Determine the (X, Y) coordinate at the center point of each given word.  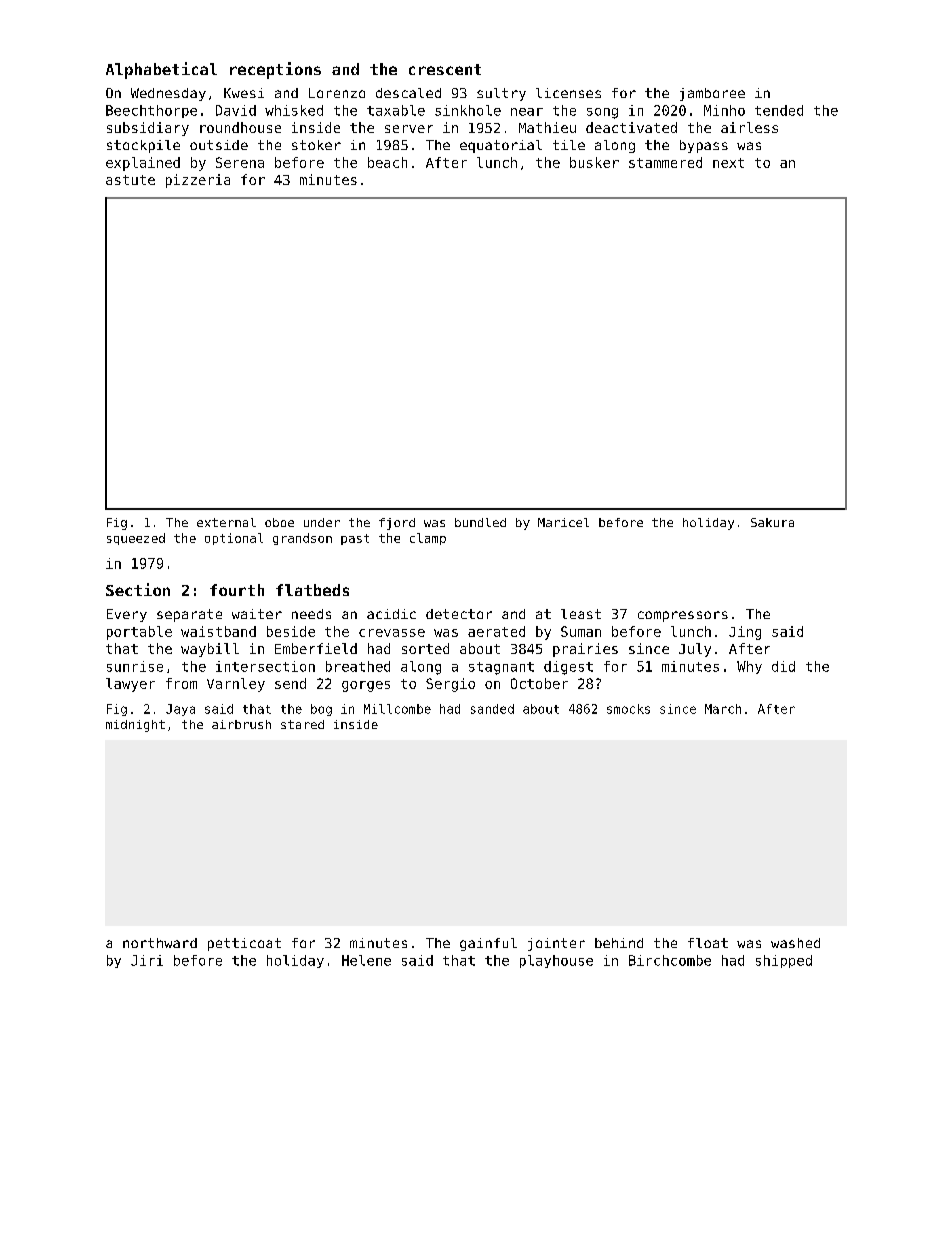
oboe (279, 522)
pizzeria (198, 181)
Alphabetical (161, 70)
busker (594, 162)
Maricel (563, 522)
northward (160, 943)
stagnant (501, 668)
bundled (480, 522)
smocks (628, 709)
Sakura (772, 522)
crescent (445, 69)
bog (321, 710)
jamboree (712, 94)
